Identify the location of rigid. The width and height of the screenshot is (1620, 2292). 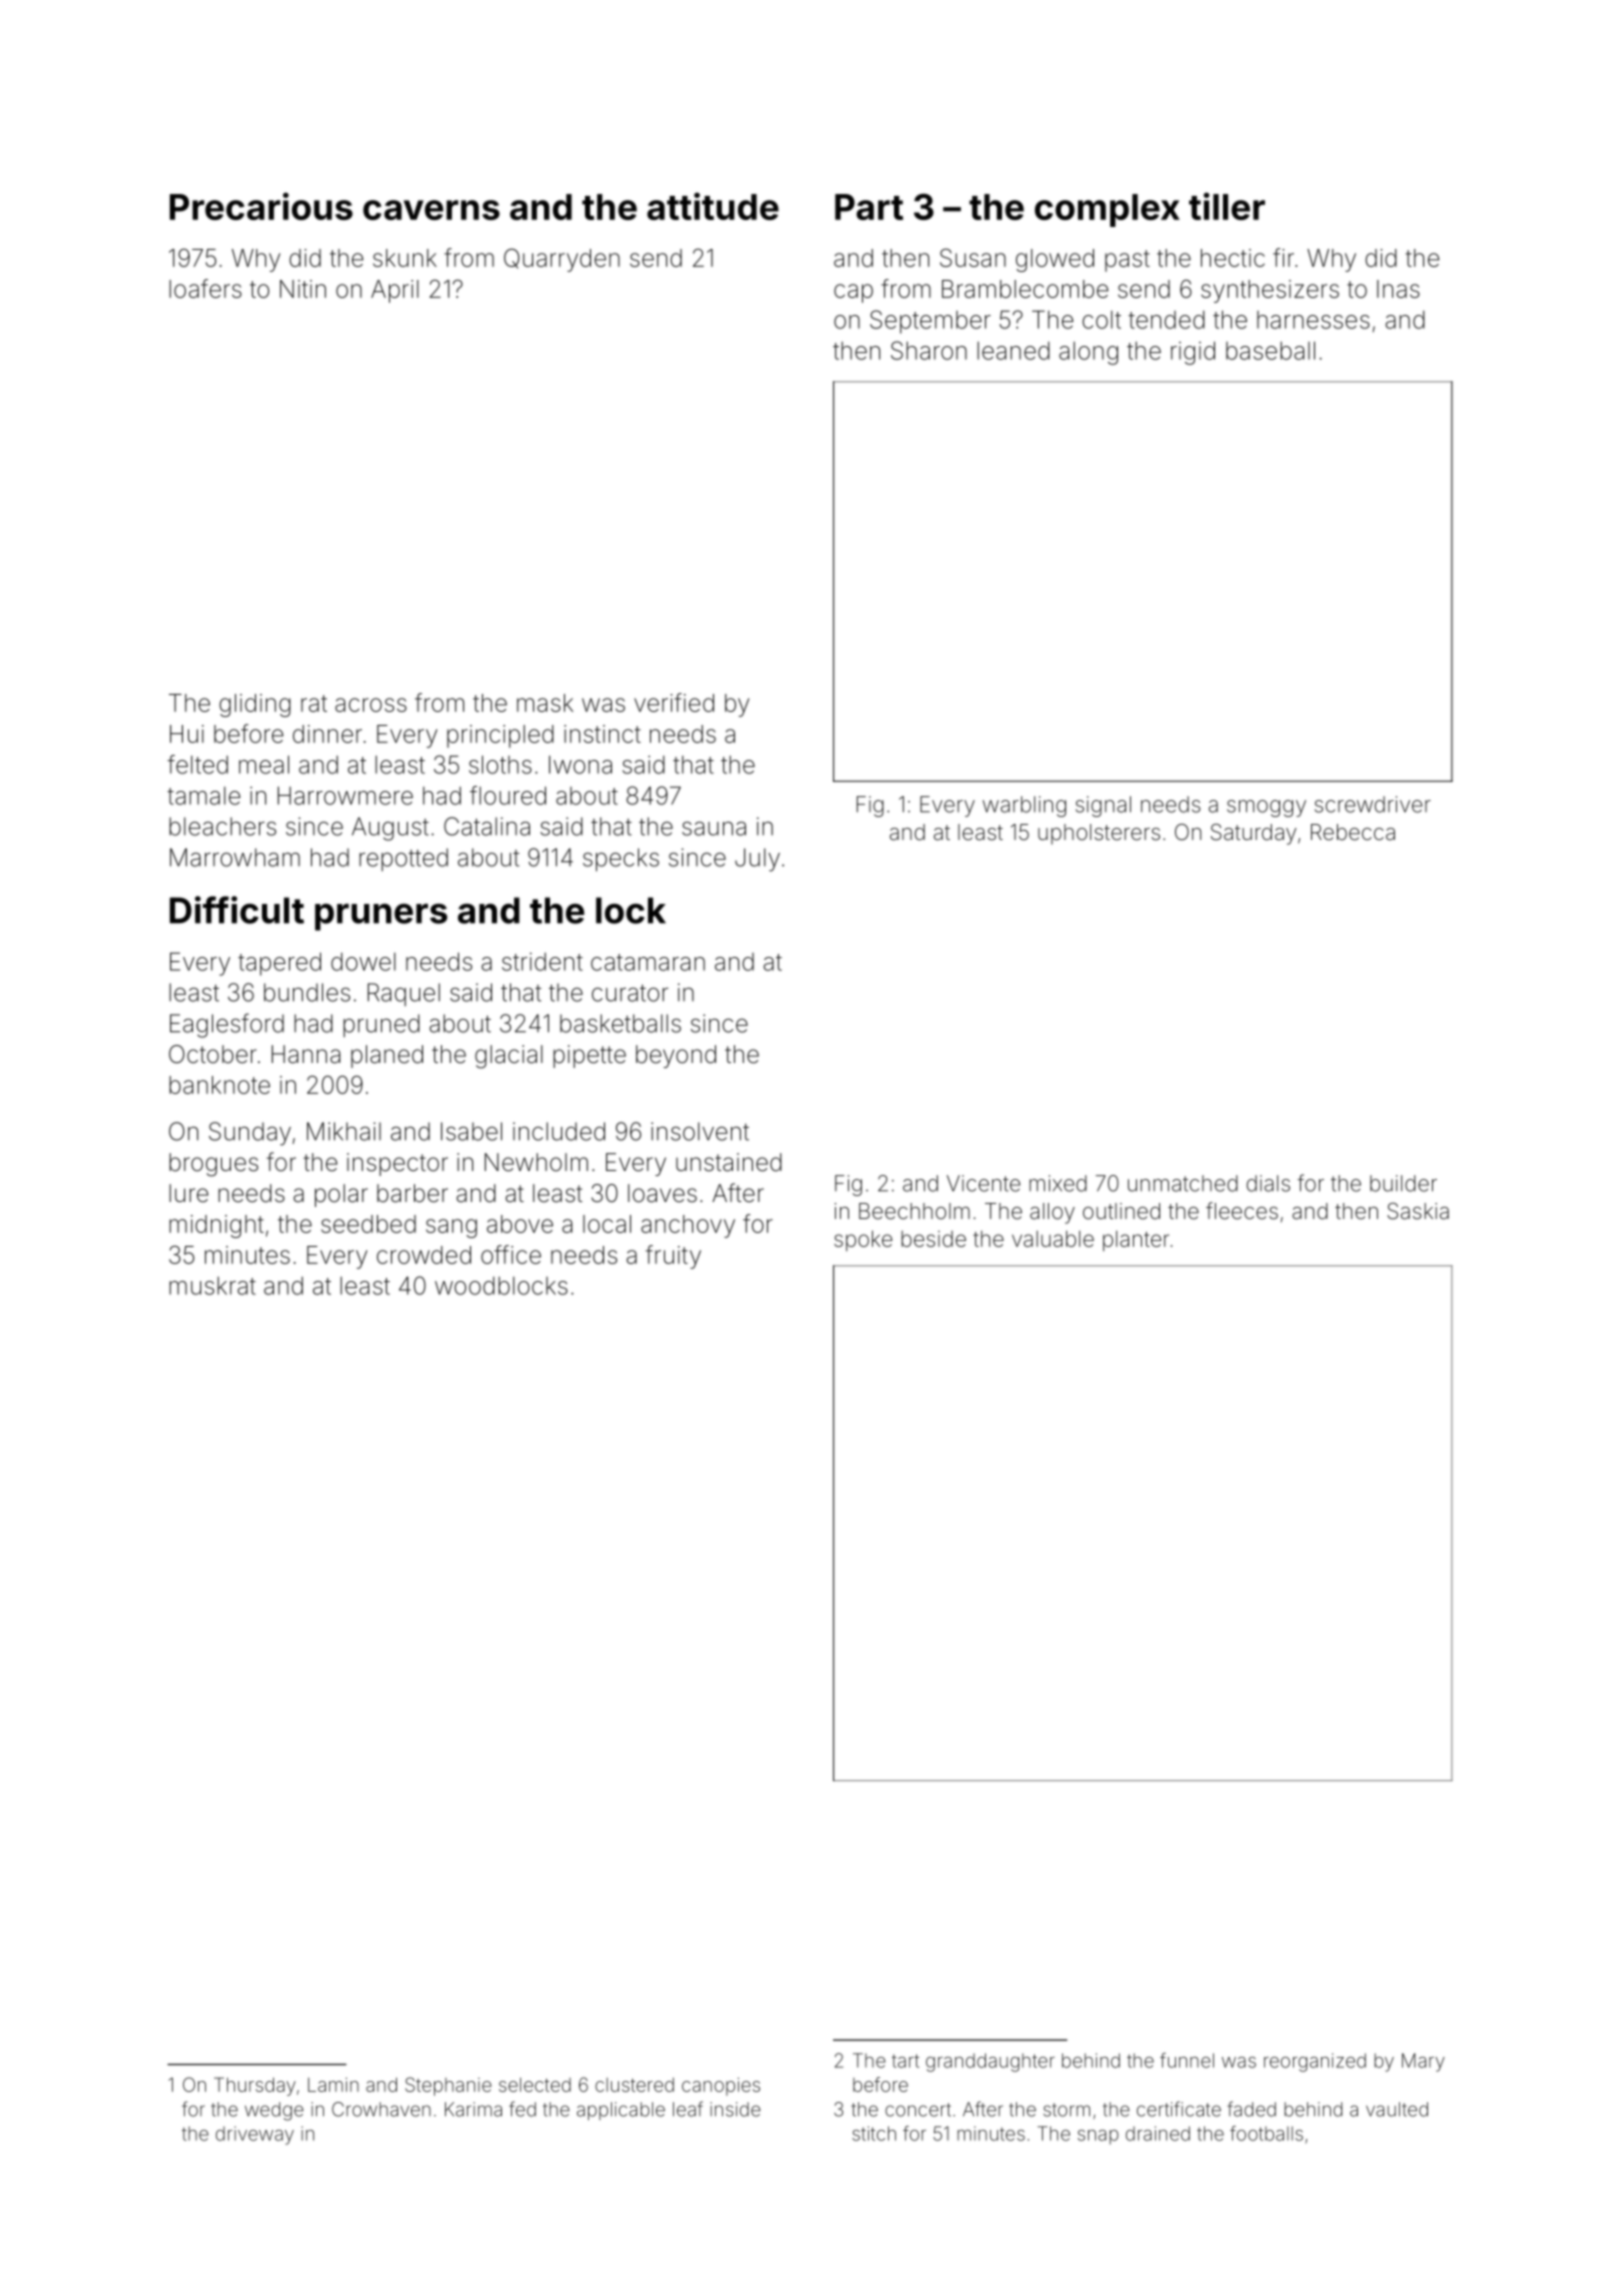
(1193, 353).
